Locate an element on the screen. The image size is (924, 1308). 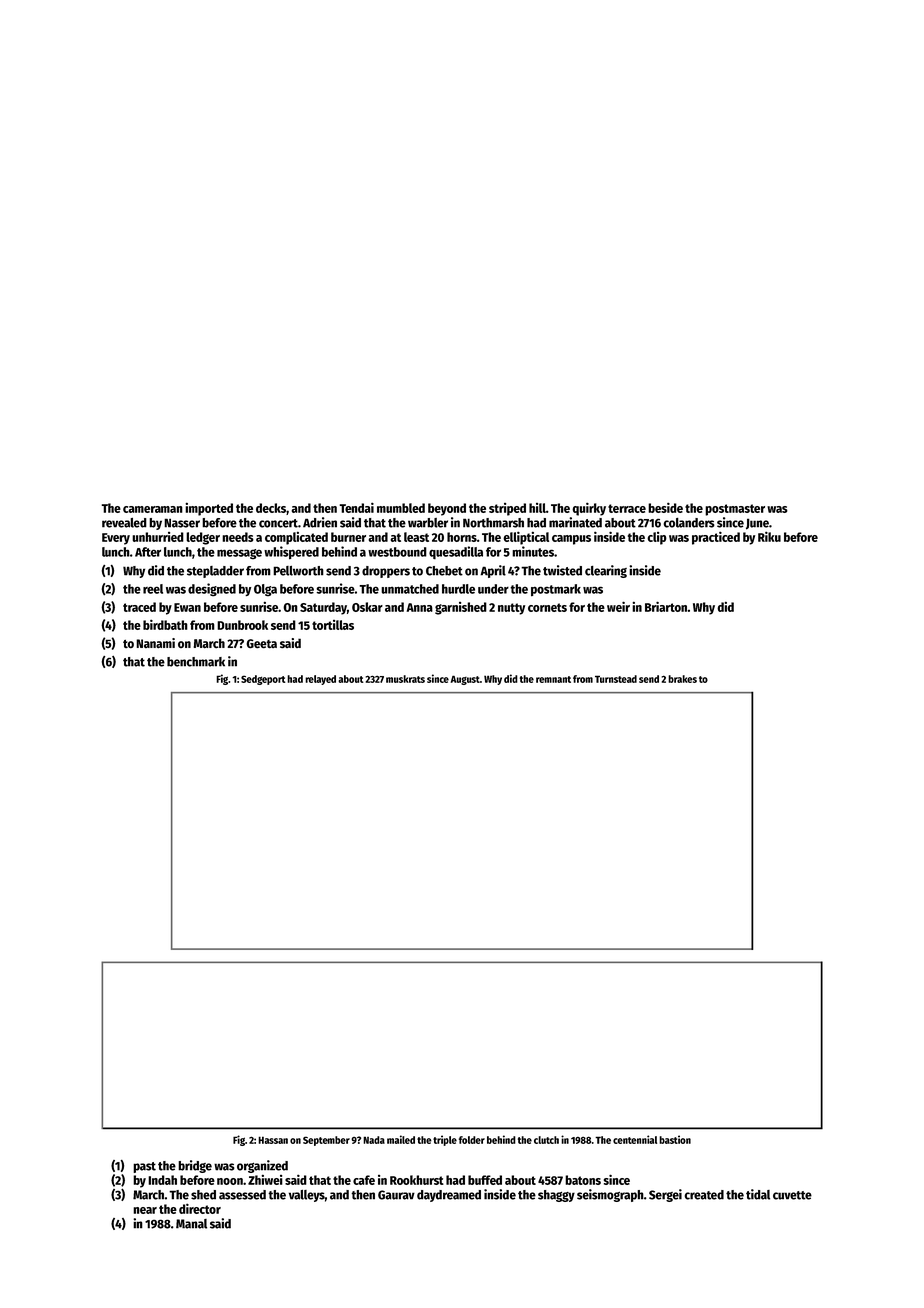
centennial is located at coordinates (635, 1139).
